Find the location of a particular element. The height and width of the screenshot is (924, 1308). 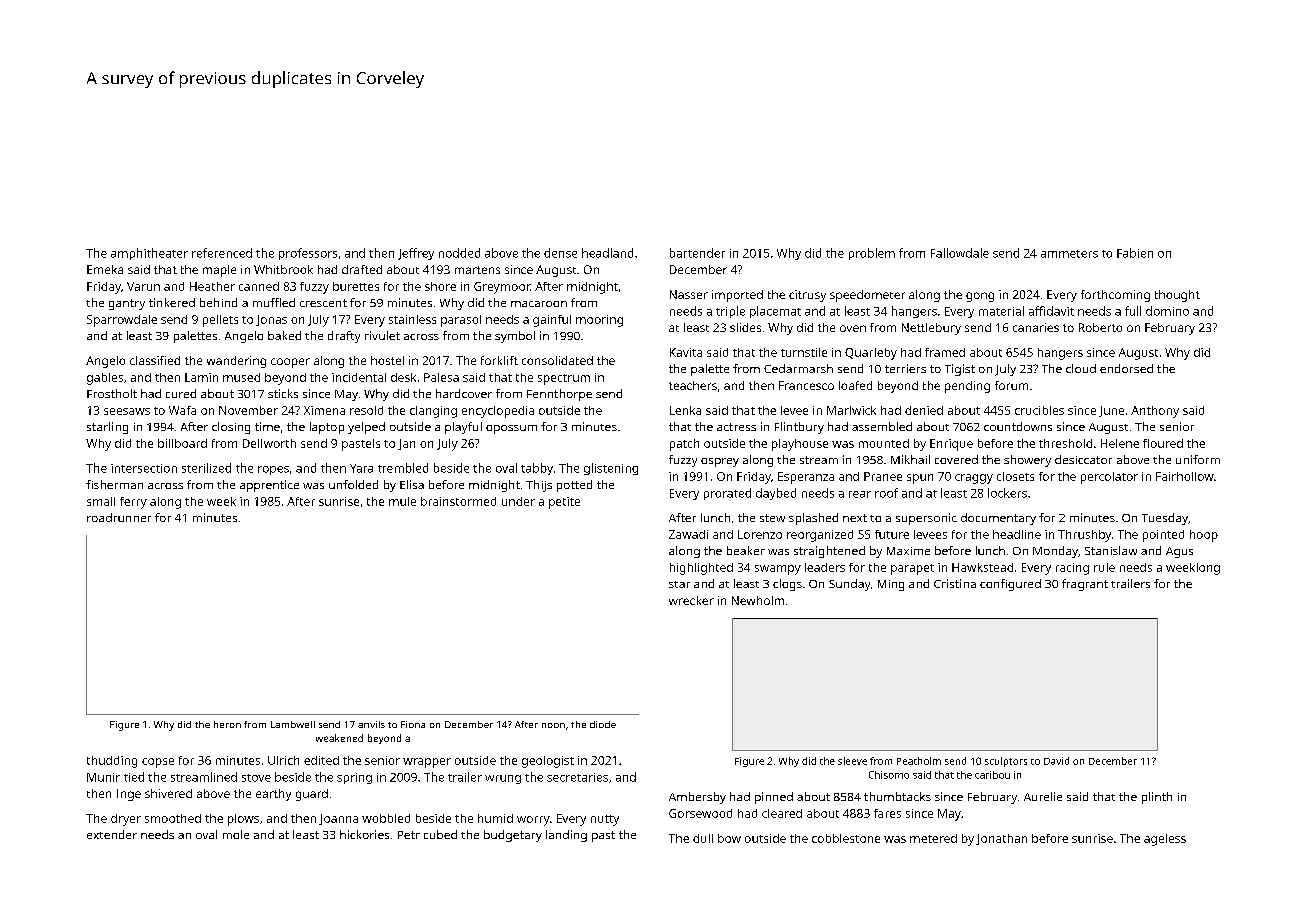

patch is located at coordinates (684, 445).
